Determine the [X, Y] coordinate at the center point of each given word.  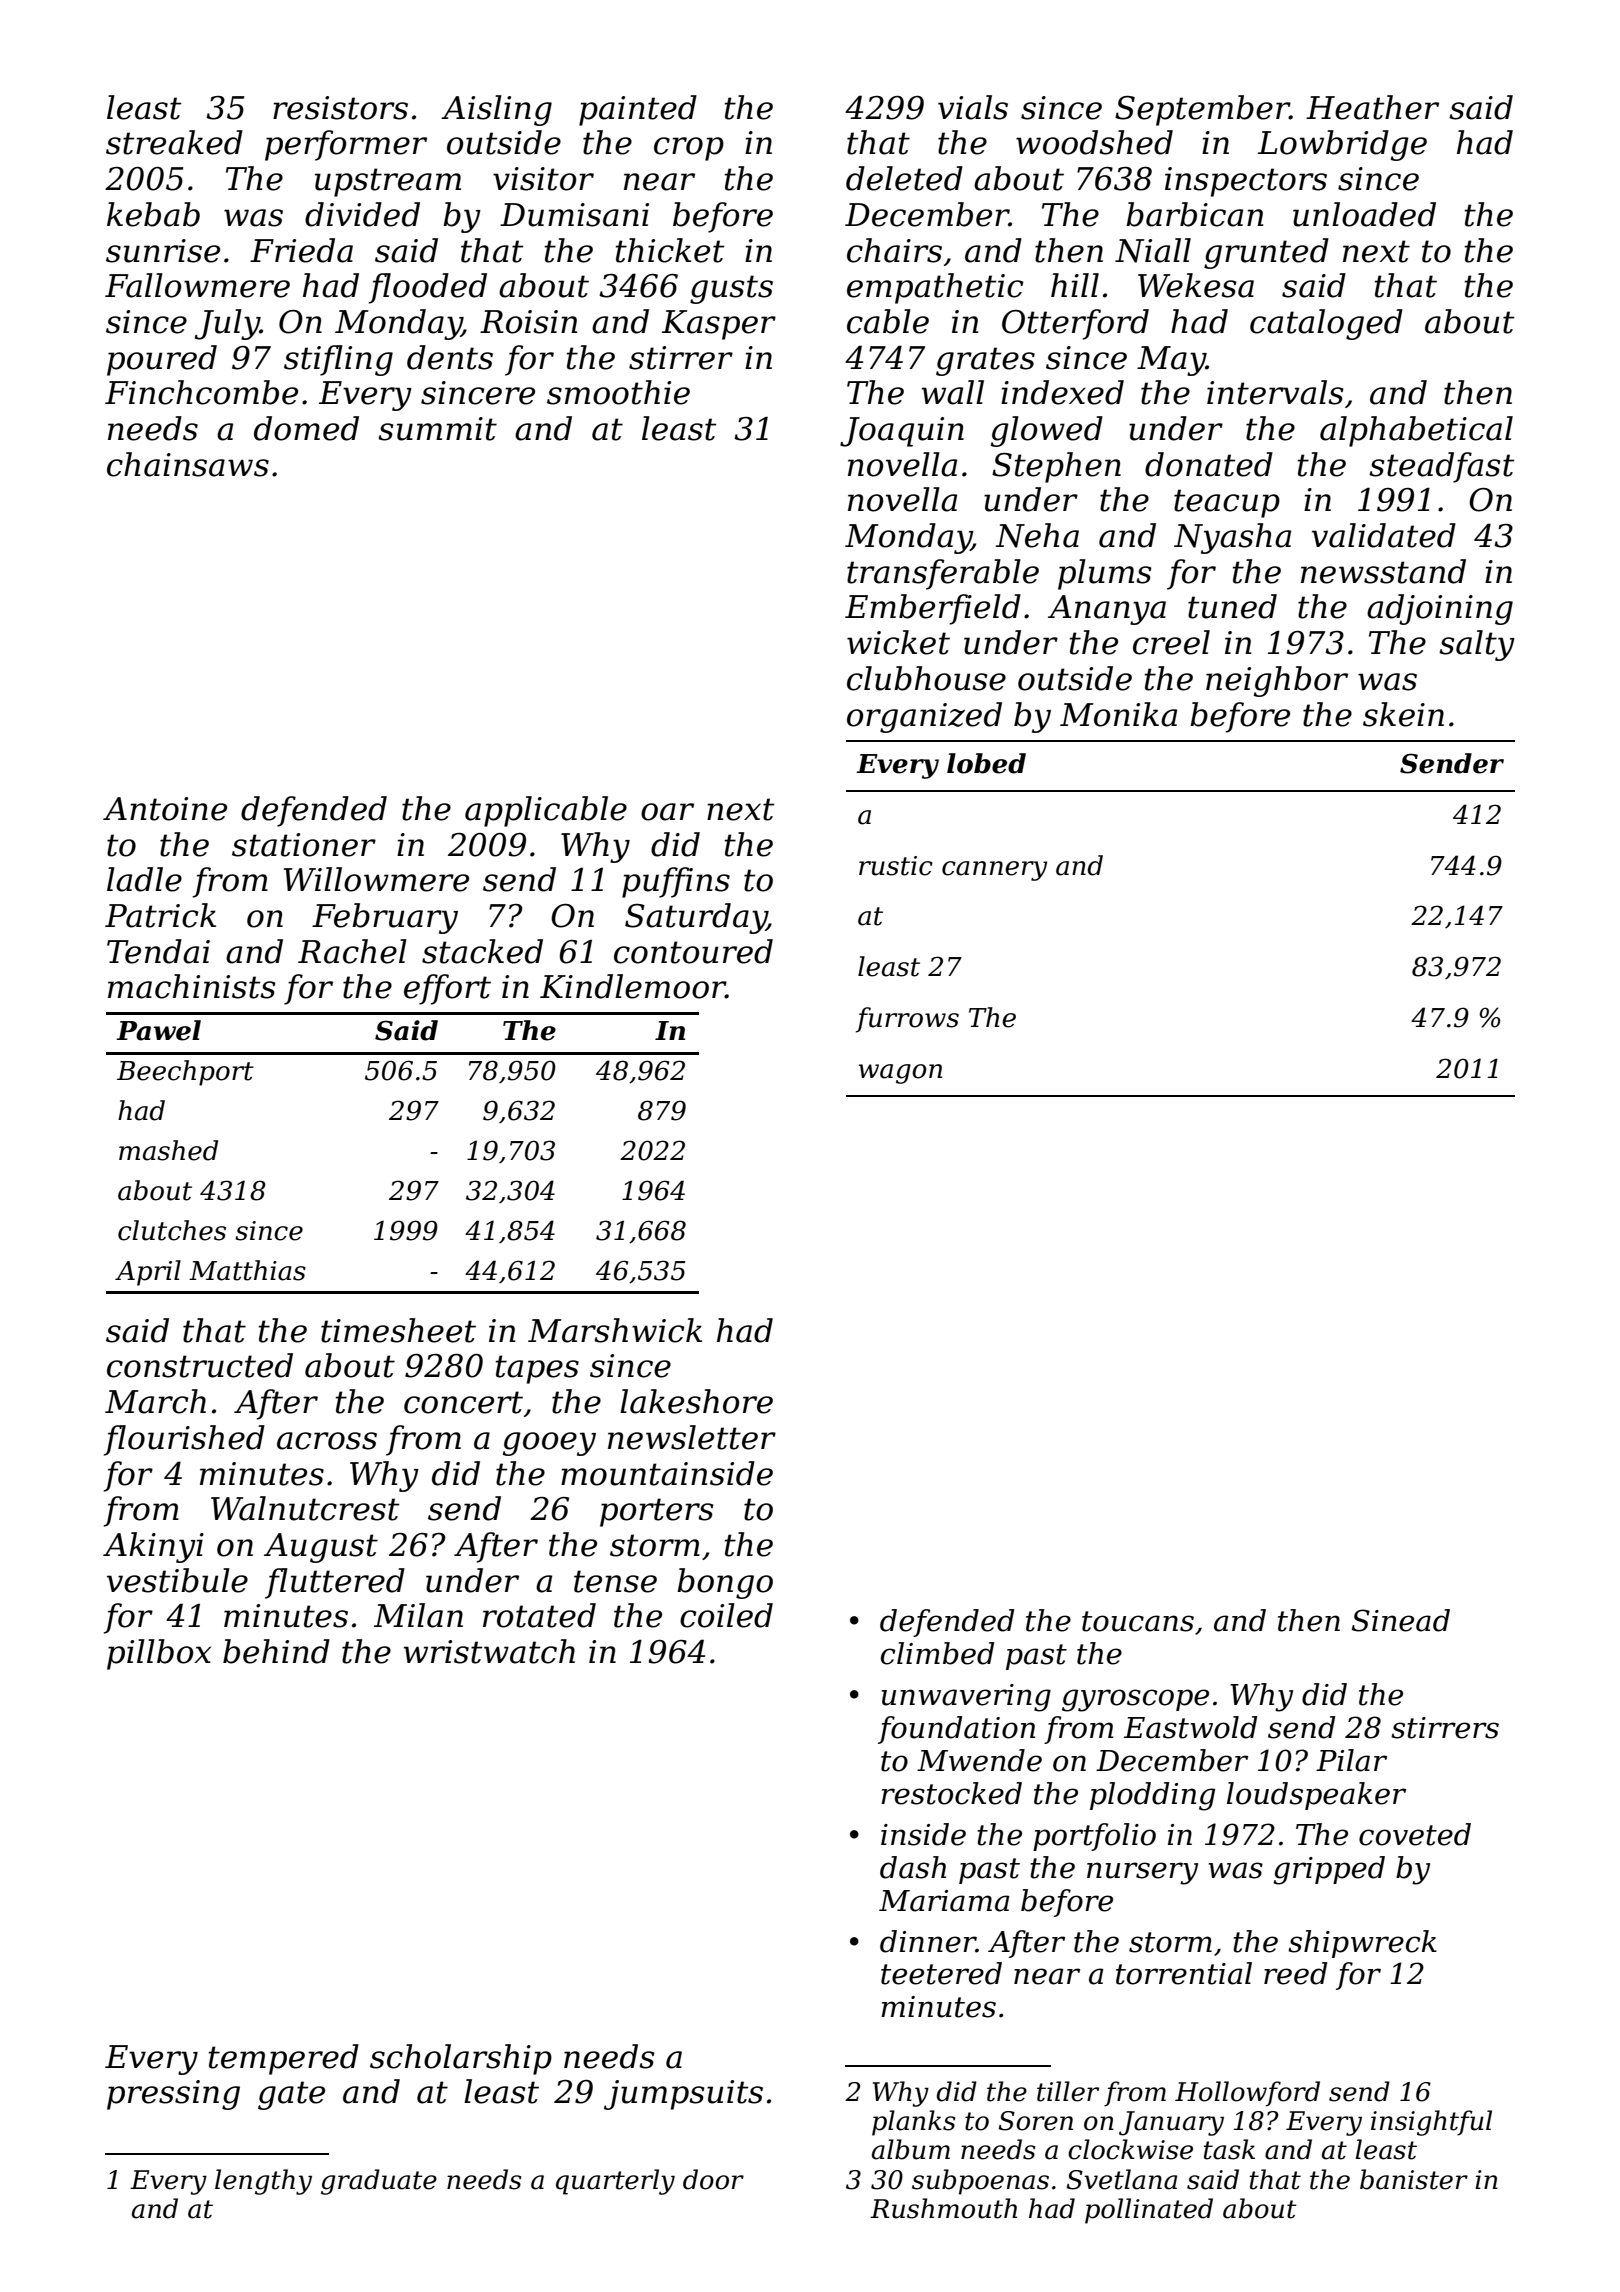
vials [973, 107]
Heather [1372, 107]
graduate [379, 2182]
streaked [174, 142]
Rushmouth [943, 2208]
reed [1296, 1973]
